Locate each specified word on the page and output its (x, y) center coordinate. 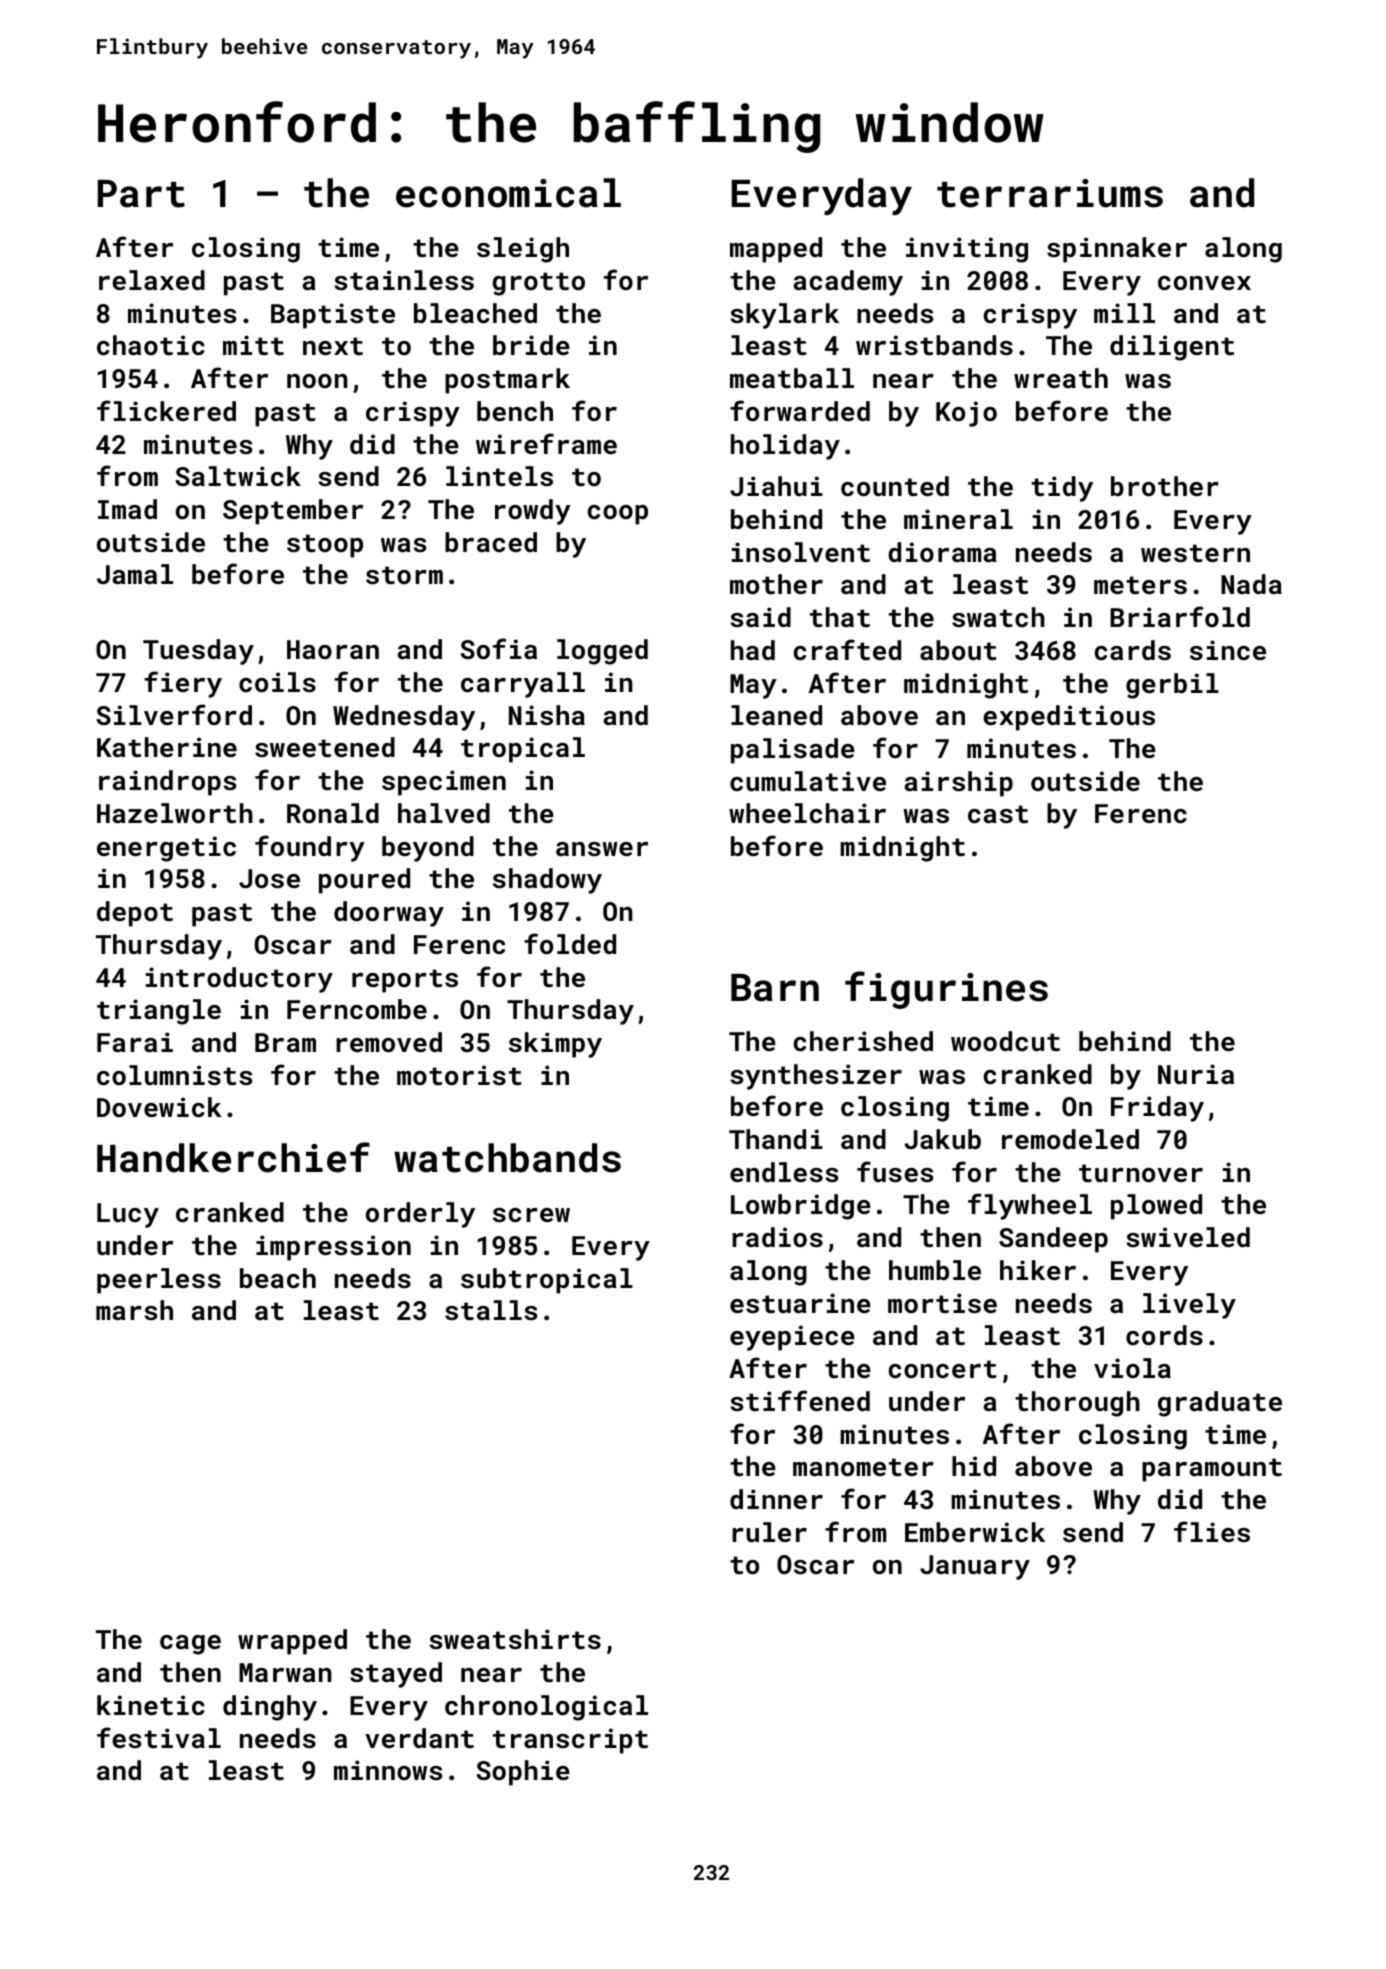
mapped (776, 250)
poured (364, 881)
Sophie (523, 1773)
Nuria (1196, 1074)
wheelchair (807, 813)
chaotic (151, 345)
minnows (388, 1770)
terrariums (1050, 193)
